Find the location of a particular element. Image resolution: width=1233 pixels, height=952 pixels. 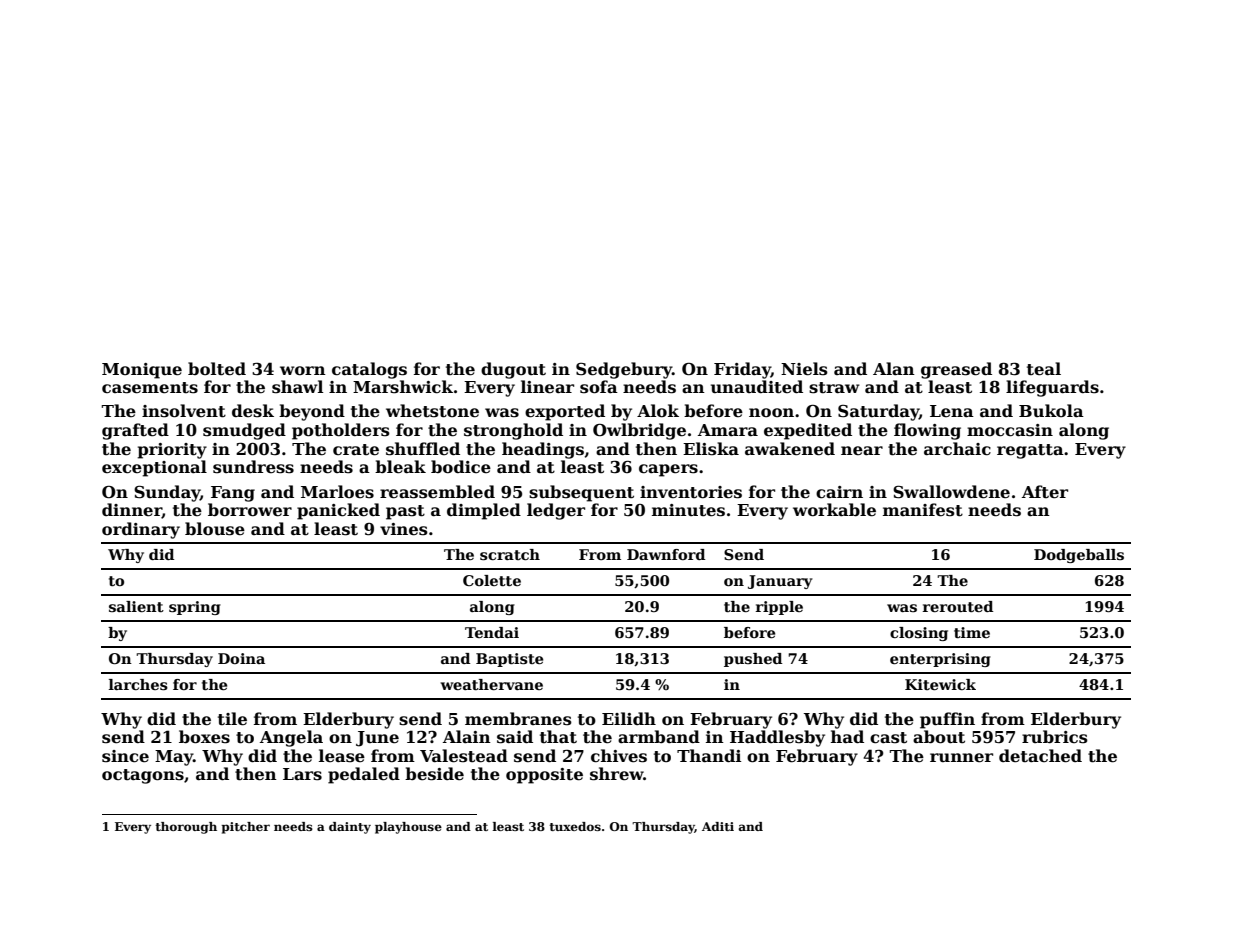

Baptiste is located at coordinates (509, 660).
